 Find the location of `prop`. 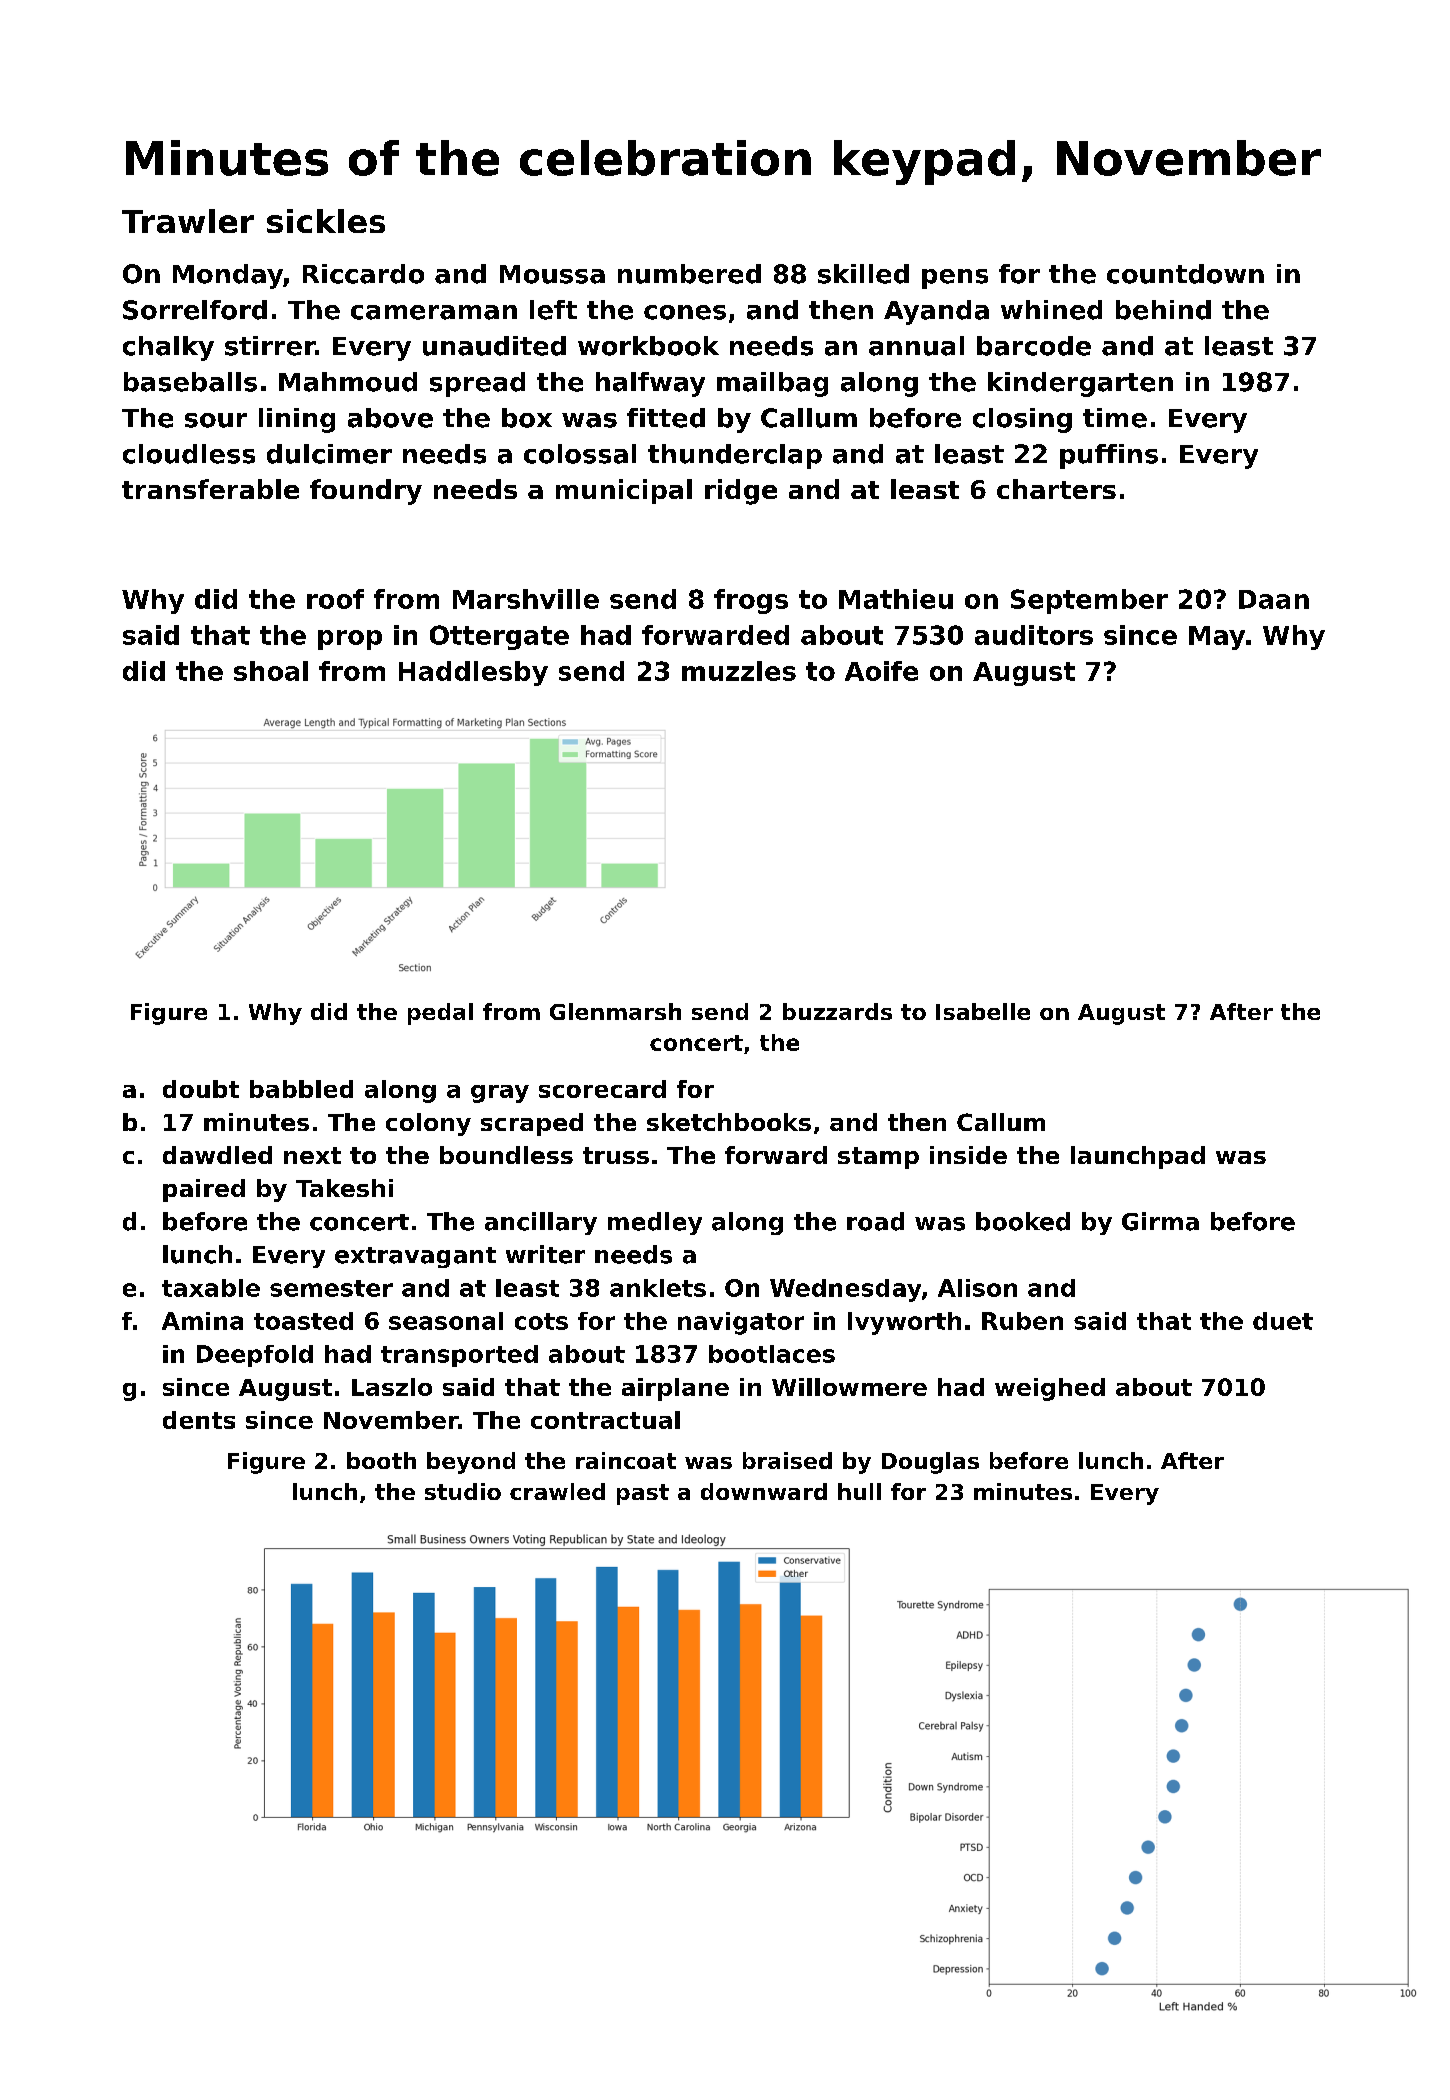

prop is located at coordinates (350, 640).
